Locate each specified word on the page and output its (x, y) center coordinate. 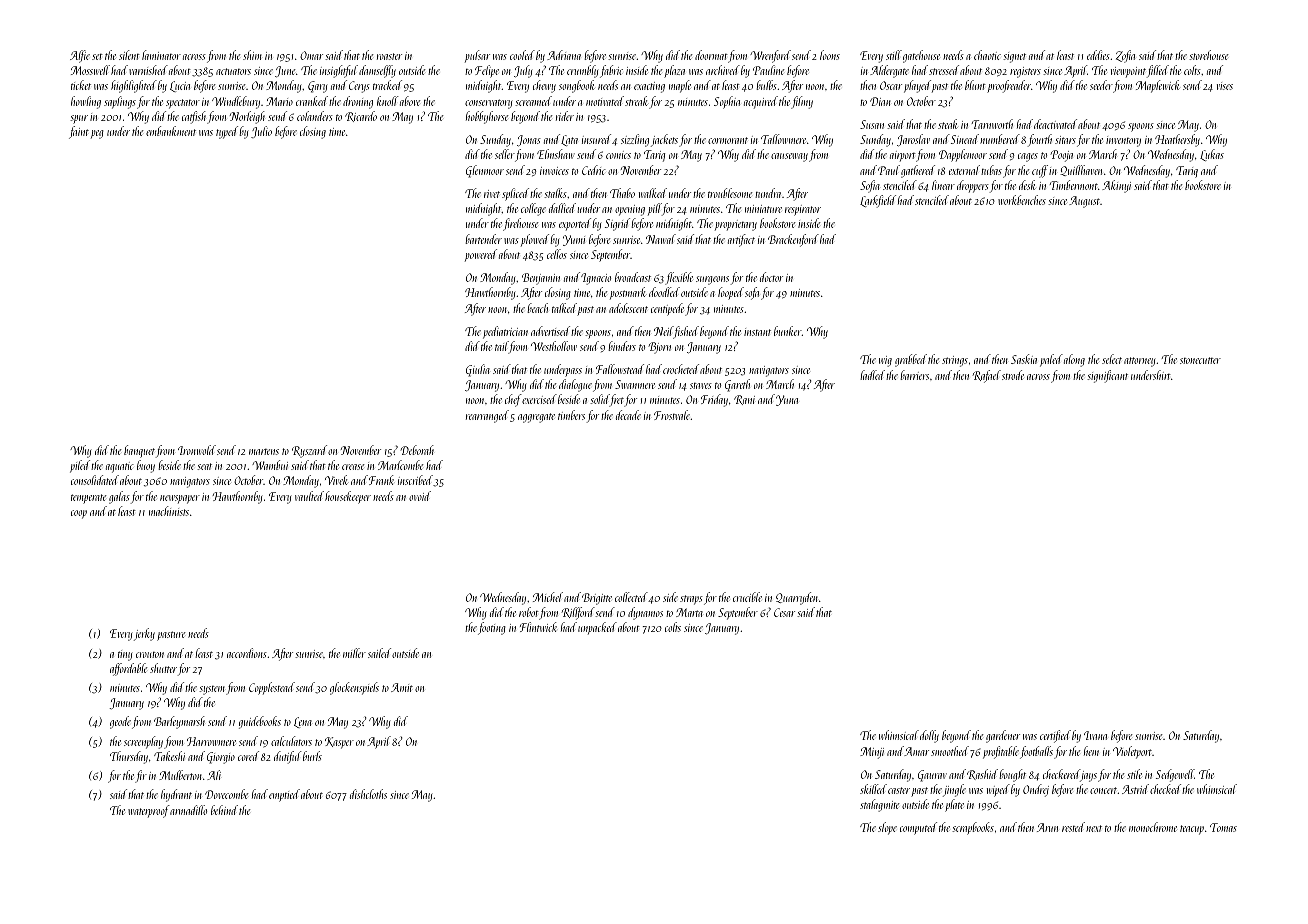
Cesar (784, 612)
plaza (674, 71)
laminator (161, 55)
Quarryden (797, 598)
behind (224, 810)
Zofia (1125, 56)
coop (79, 514)
